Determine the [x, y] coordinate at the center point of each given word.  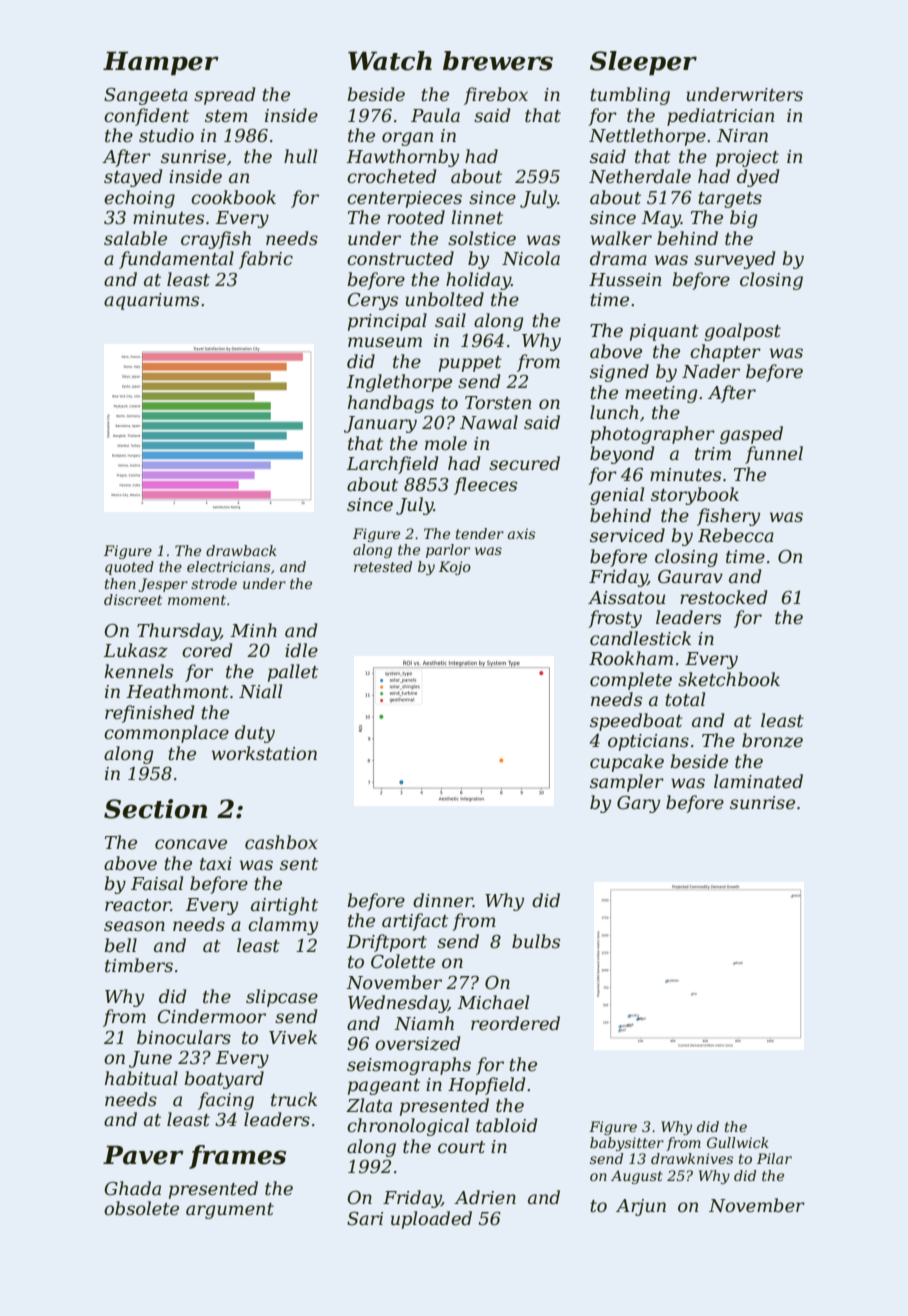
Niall [260, 691]
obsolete [141, 1208]
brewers [498, 61]
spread [225, 96]
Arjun [641, 1207]
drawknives [692, 1158]
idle [301, 650]
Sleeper [643, 63]
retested [383, 566]
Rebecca [736, 535]
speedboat [636, 722]
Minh [253, 630]
